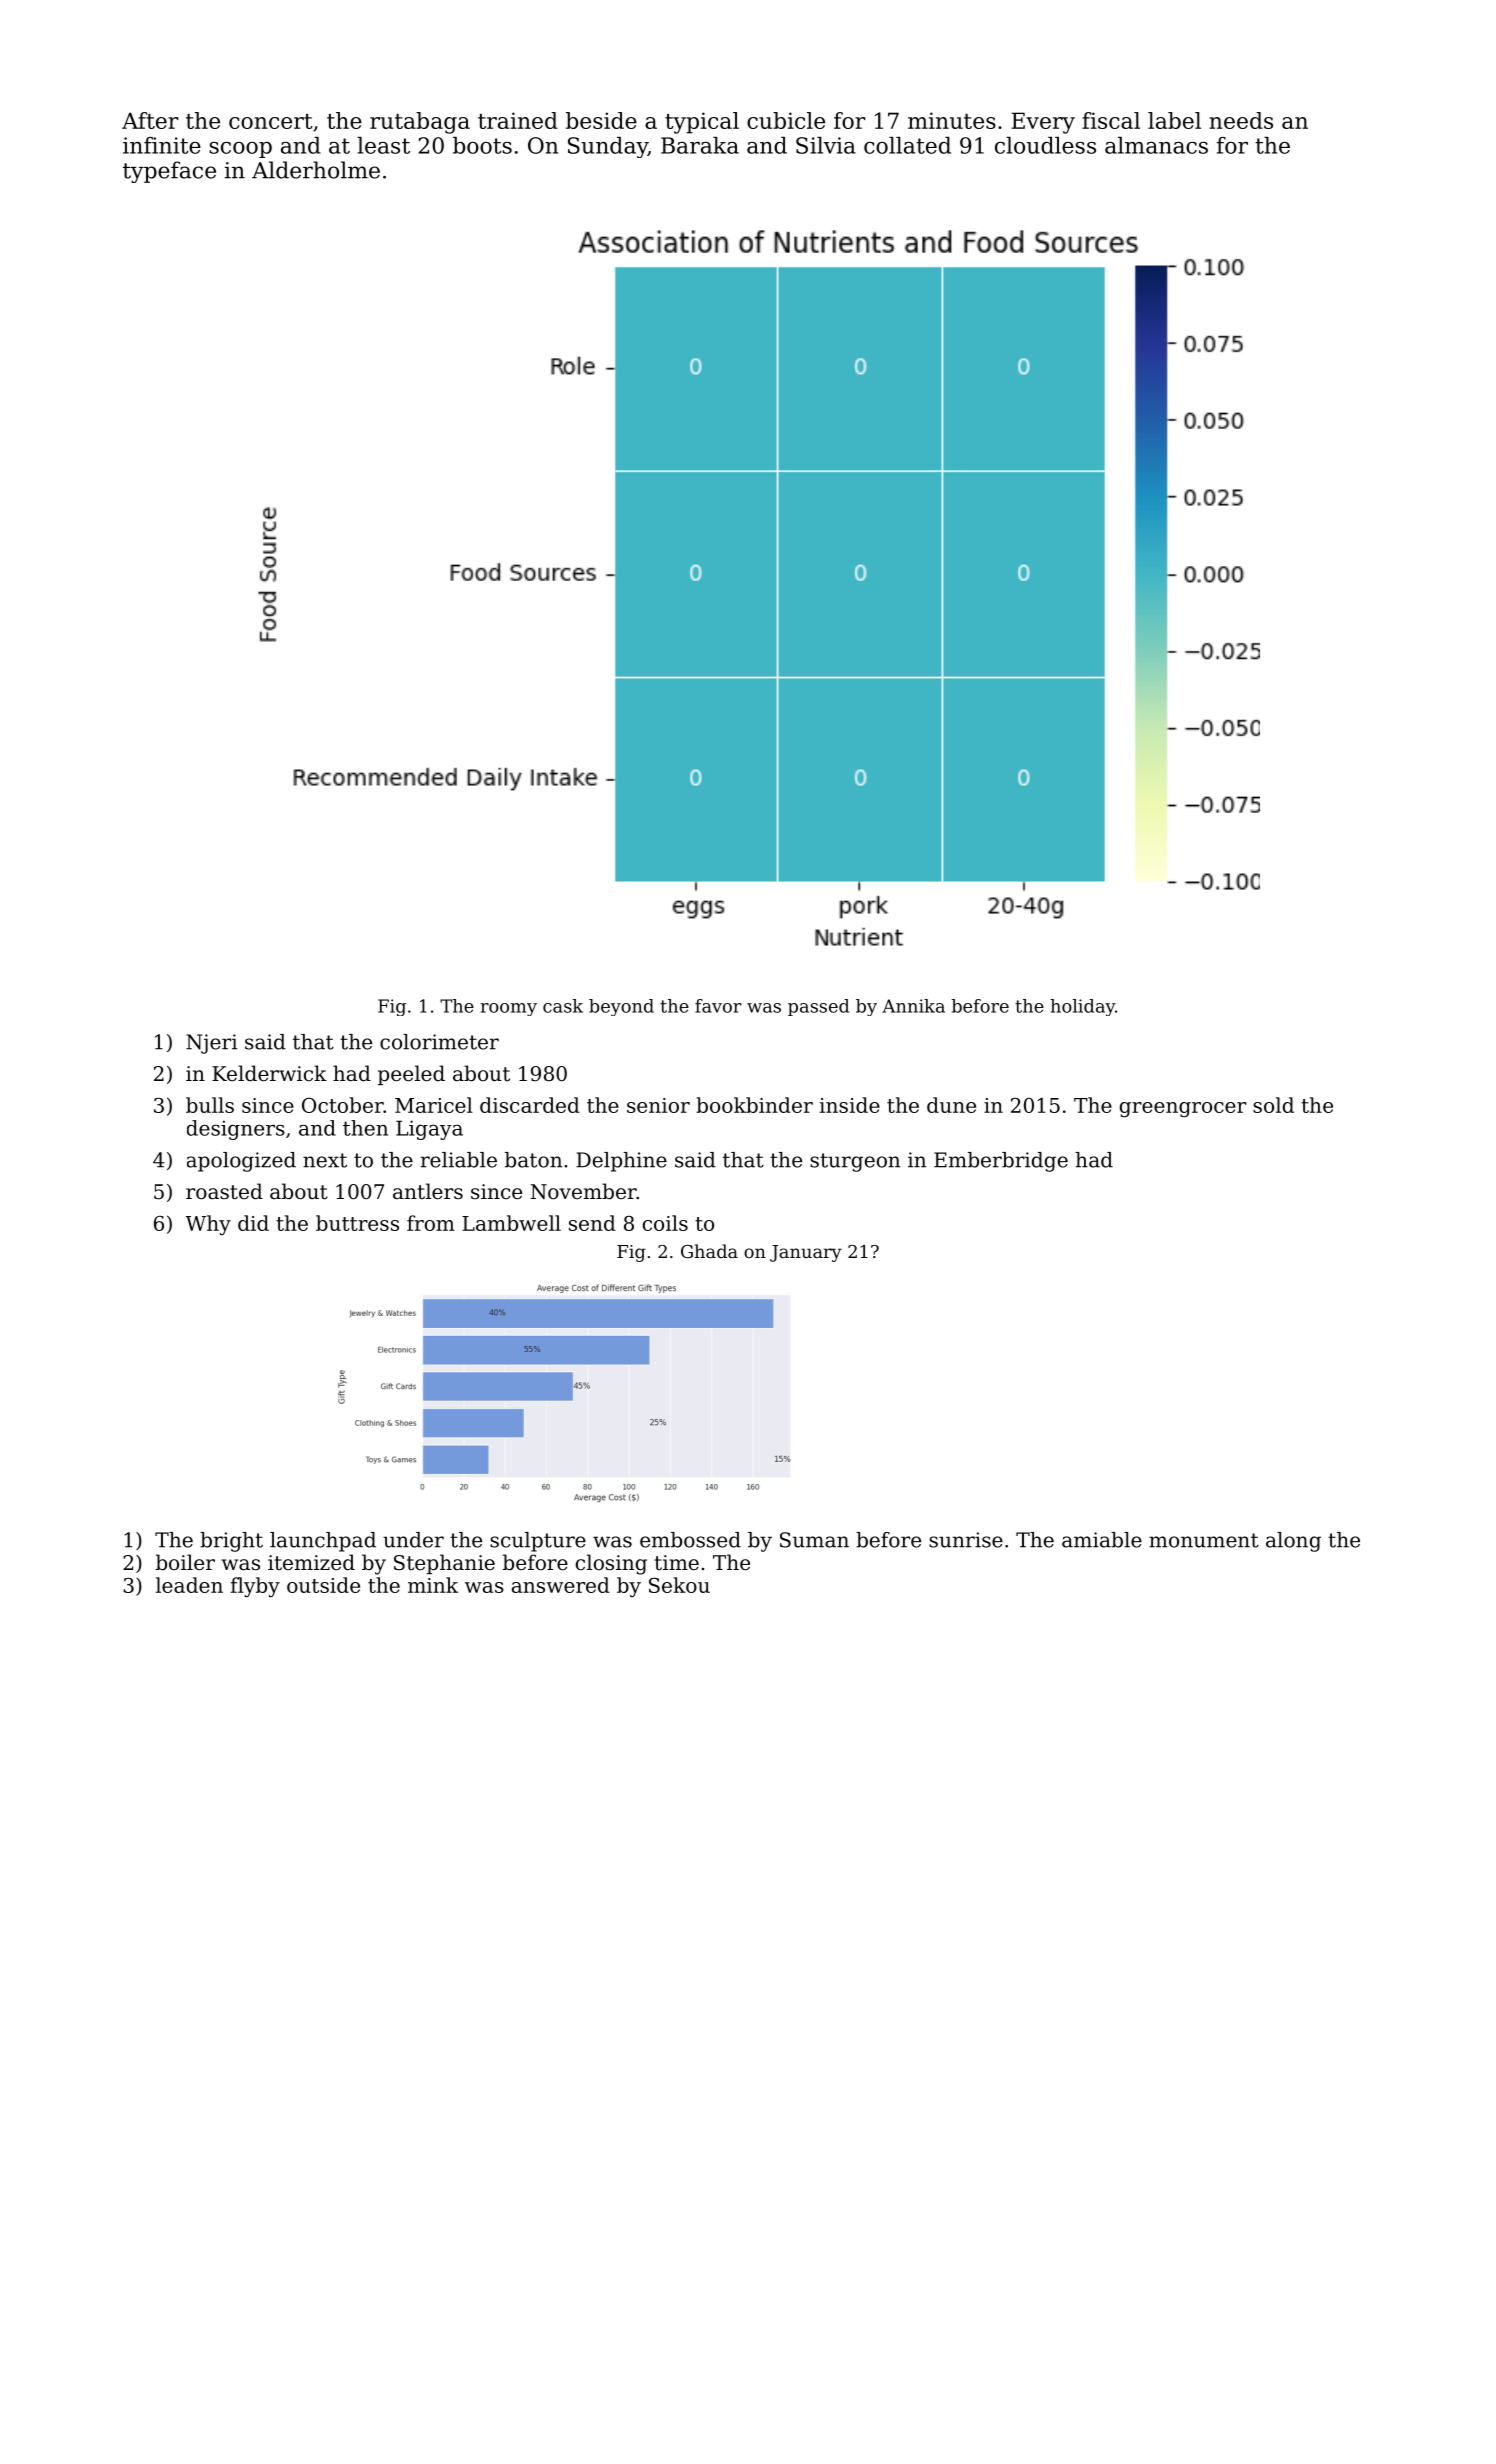 The width and height of the screenshot is (1496, 2464). Describe the element at coordinates (621, 1007) in the screenshot. I see `beyond` at that location.
